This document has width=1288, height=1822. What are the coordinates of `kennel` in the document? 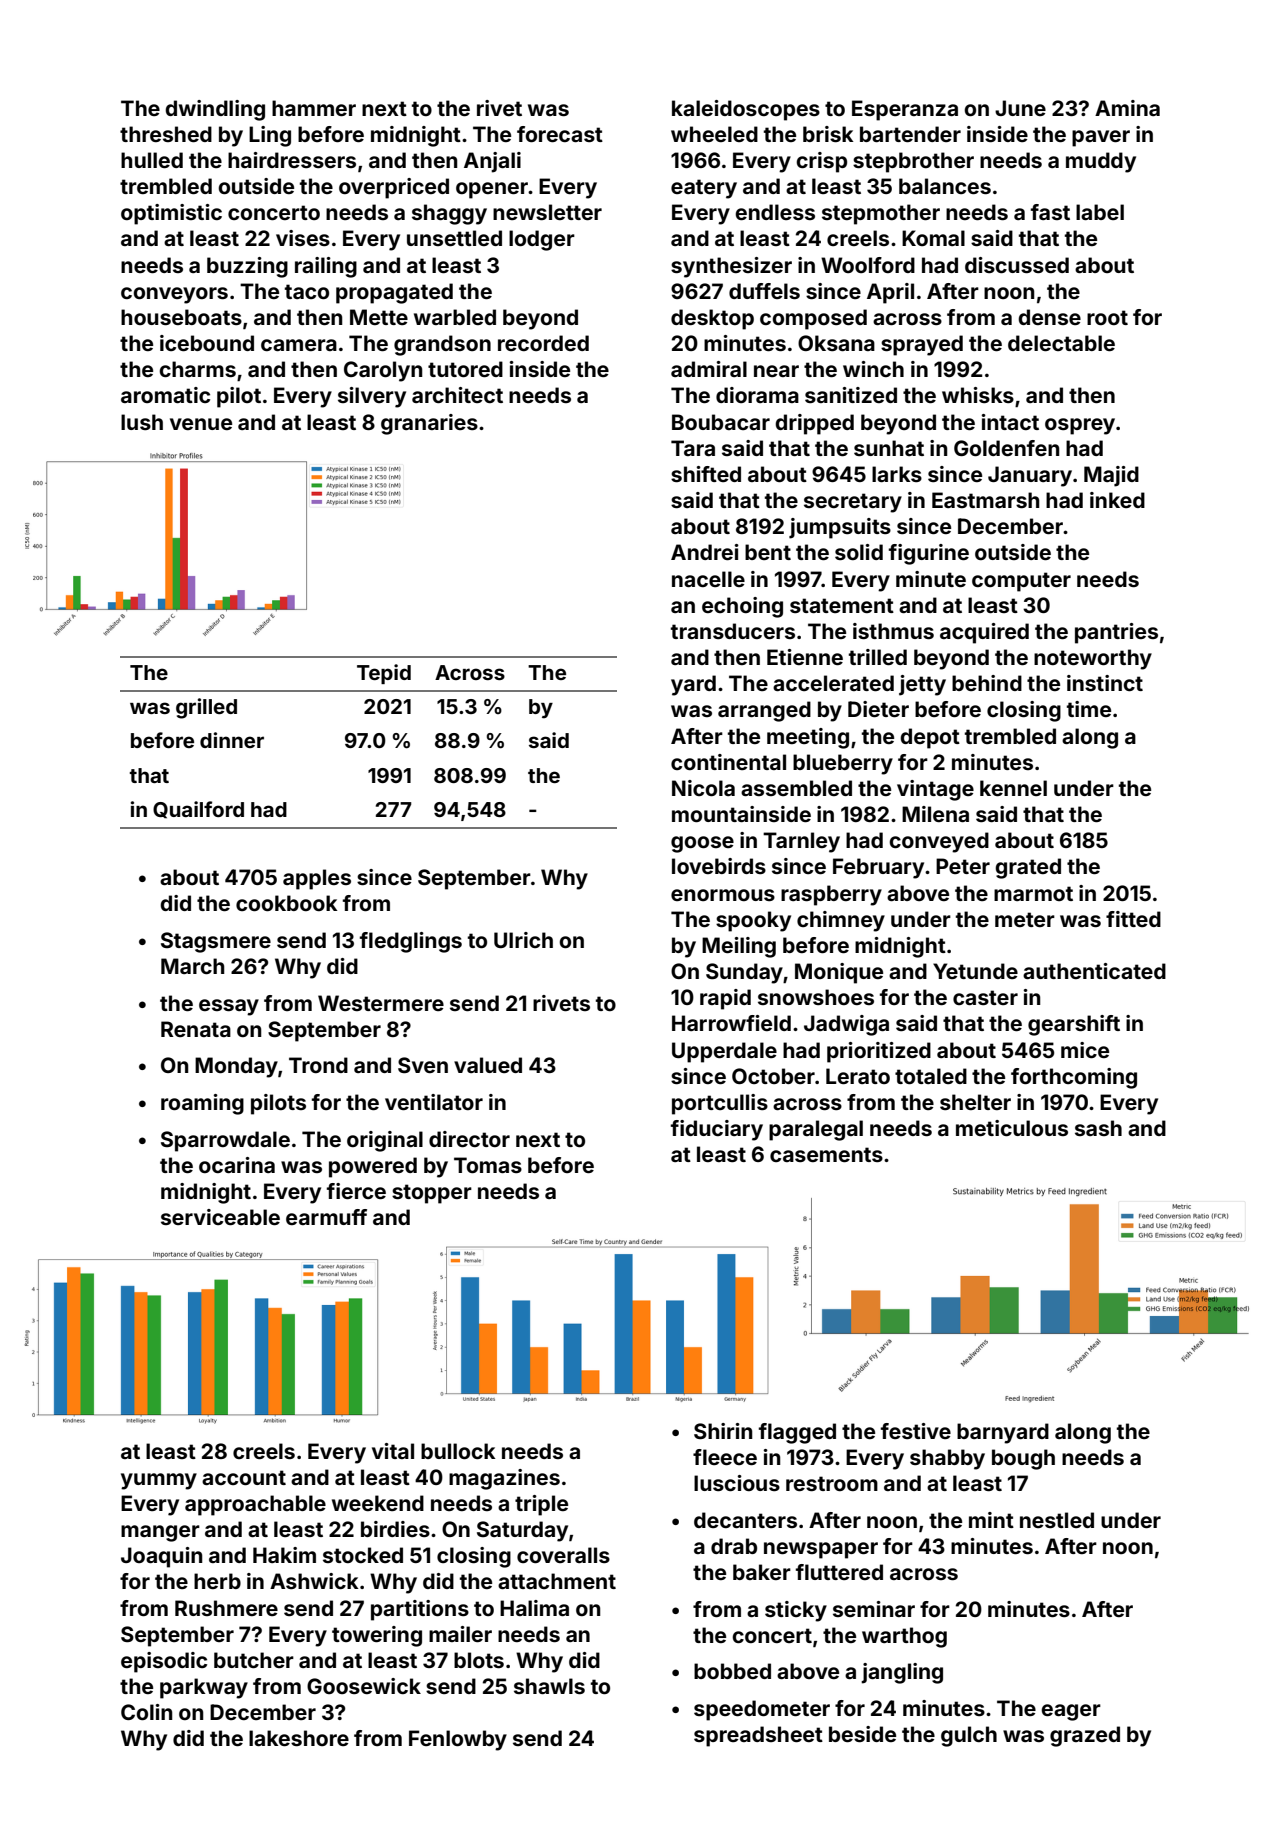 It's located at (1013, 788).
